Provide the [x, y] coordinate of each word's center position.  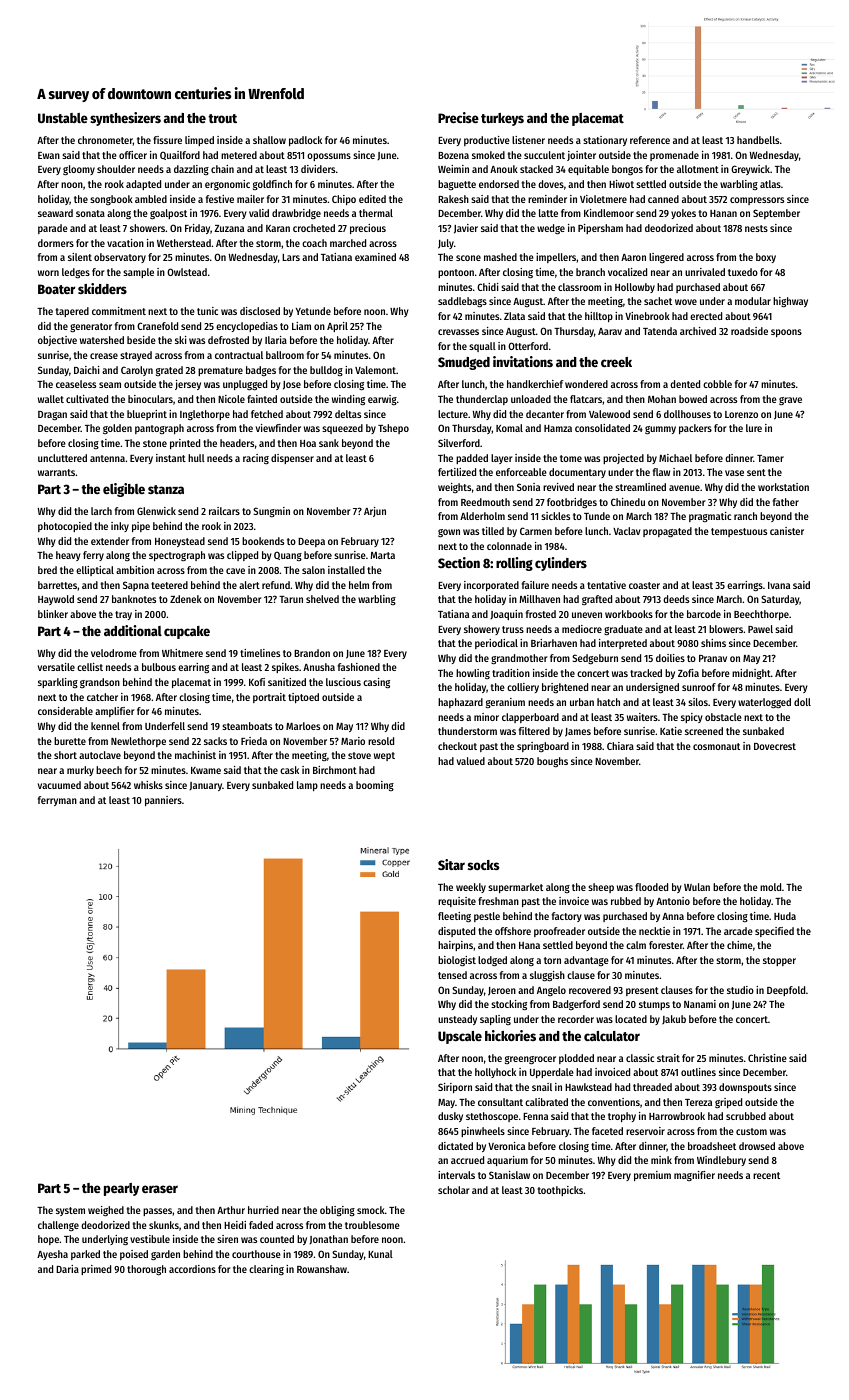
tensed [452, 975]
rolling [514, 564]
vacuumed [59, 785]
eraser [160, 1189]
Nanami [700, 1004]
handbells [758, 140]
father [786, 502]
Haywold [56, 600]
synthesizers [125, 119]
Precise [458, 117]
